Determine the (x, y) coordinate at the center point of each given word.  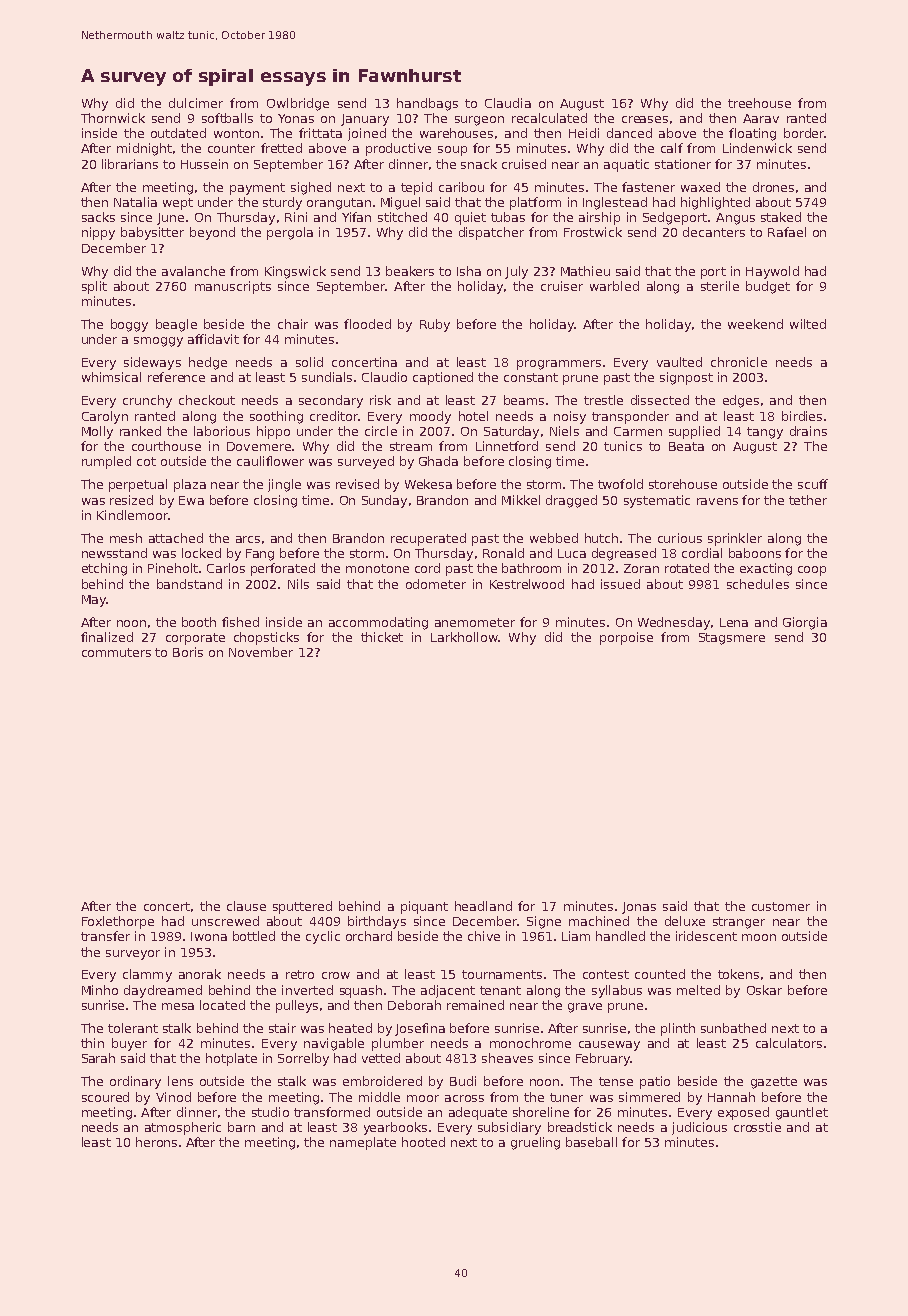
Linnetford (507, 446)
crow (336, 975)
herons (156, 1142)
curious (680, 538)
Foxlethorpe (118, 922)
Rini (296, 217)
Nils (298, 584)
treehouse (759, 103)
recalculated (549, 118)
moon (759, 937)
